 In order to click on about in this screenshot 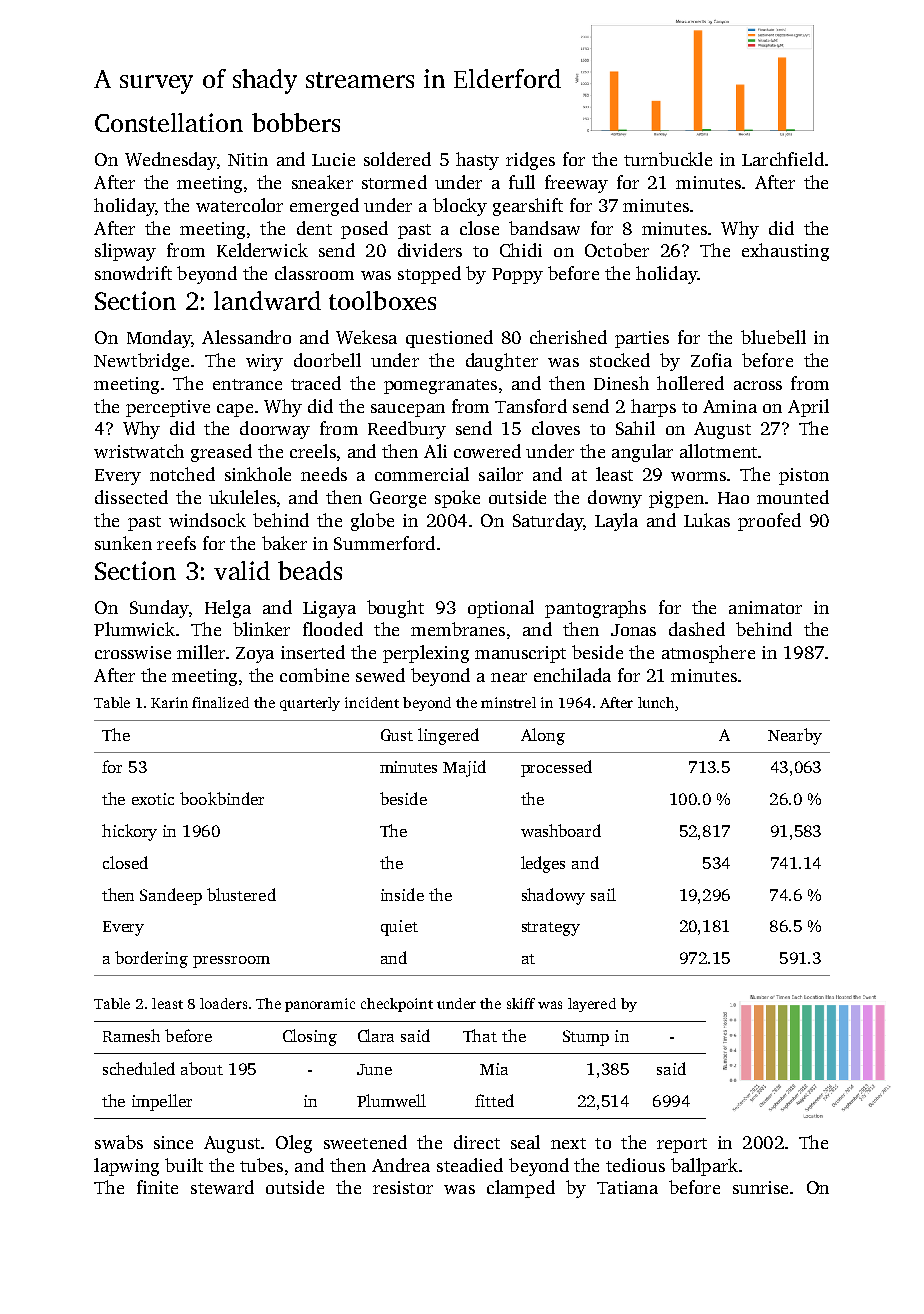, I will do `click(202, 1068)`.
